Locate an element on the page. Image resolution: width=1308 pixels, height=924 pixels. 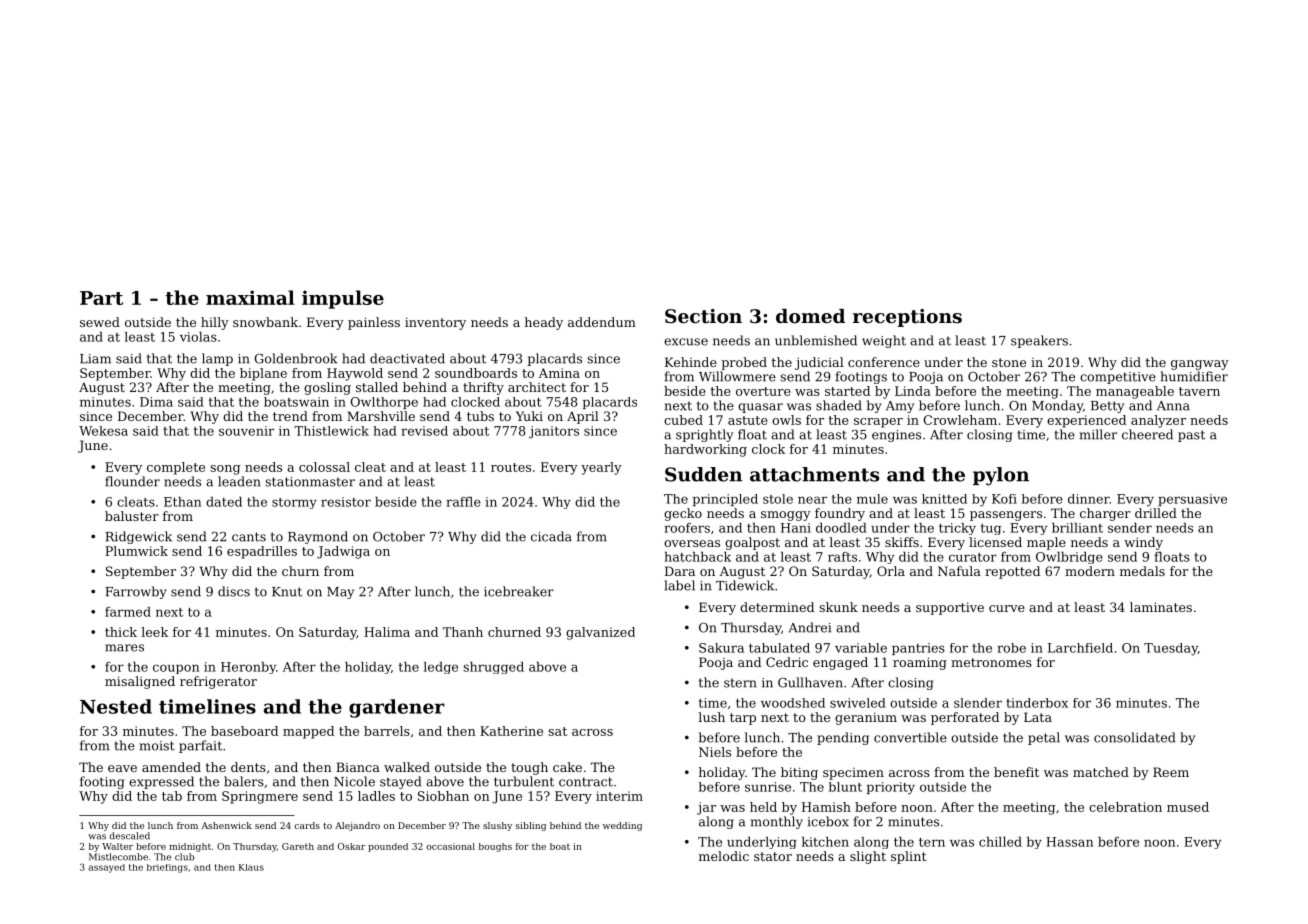
leaden is located at coordinates (239, 481).
